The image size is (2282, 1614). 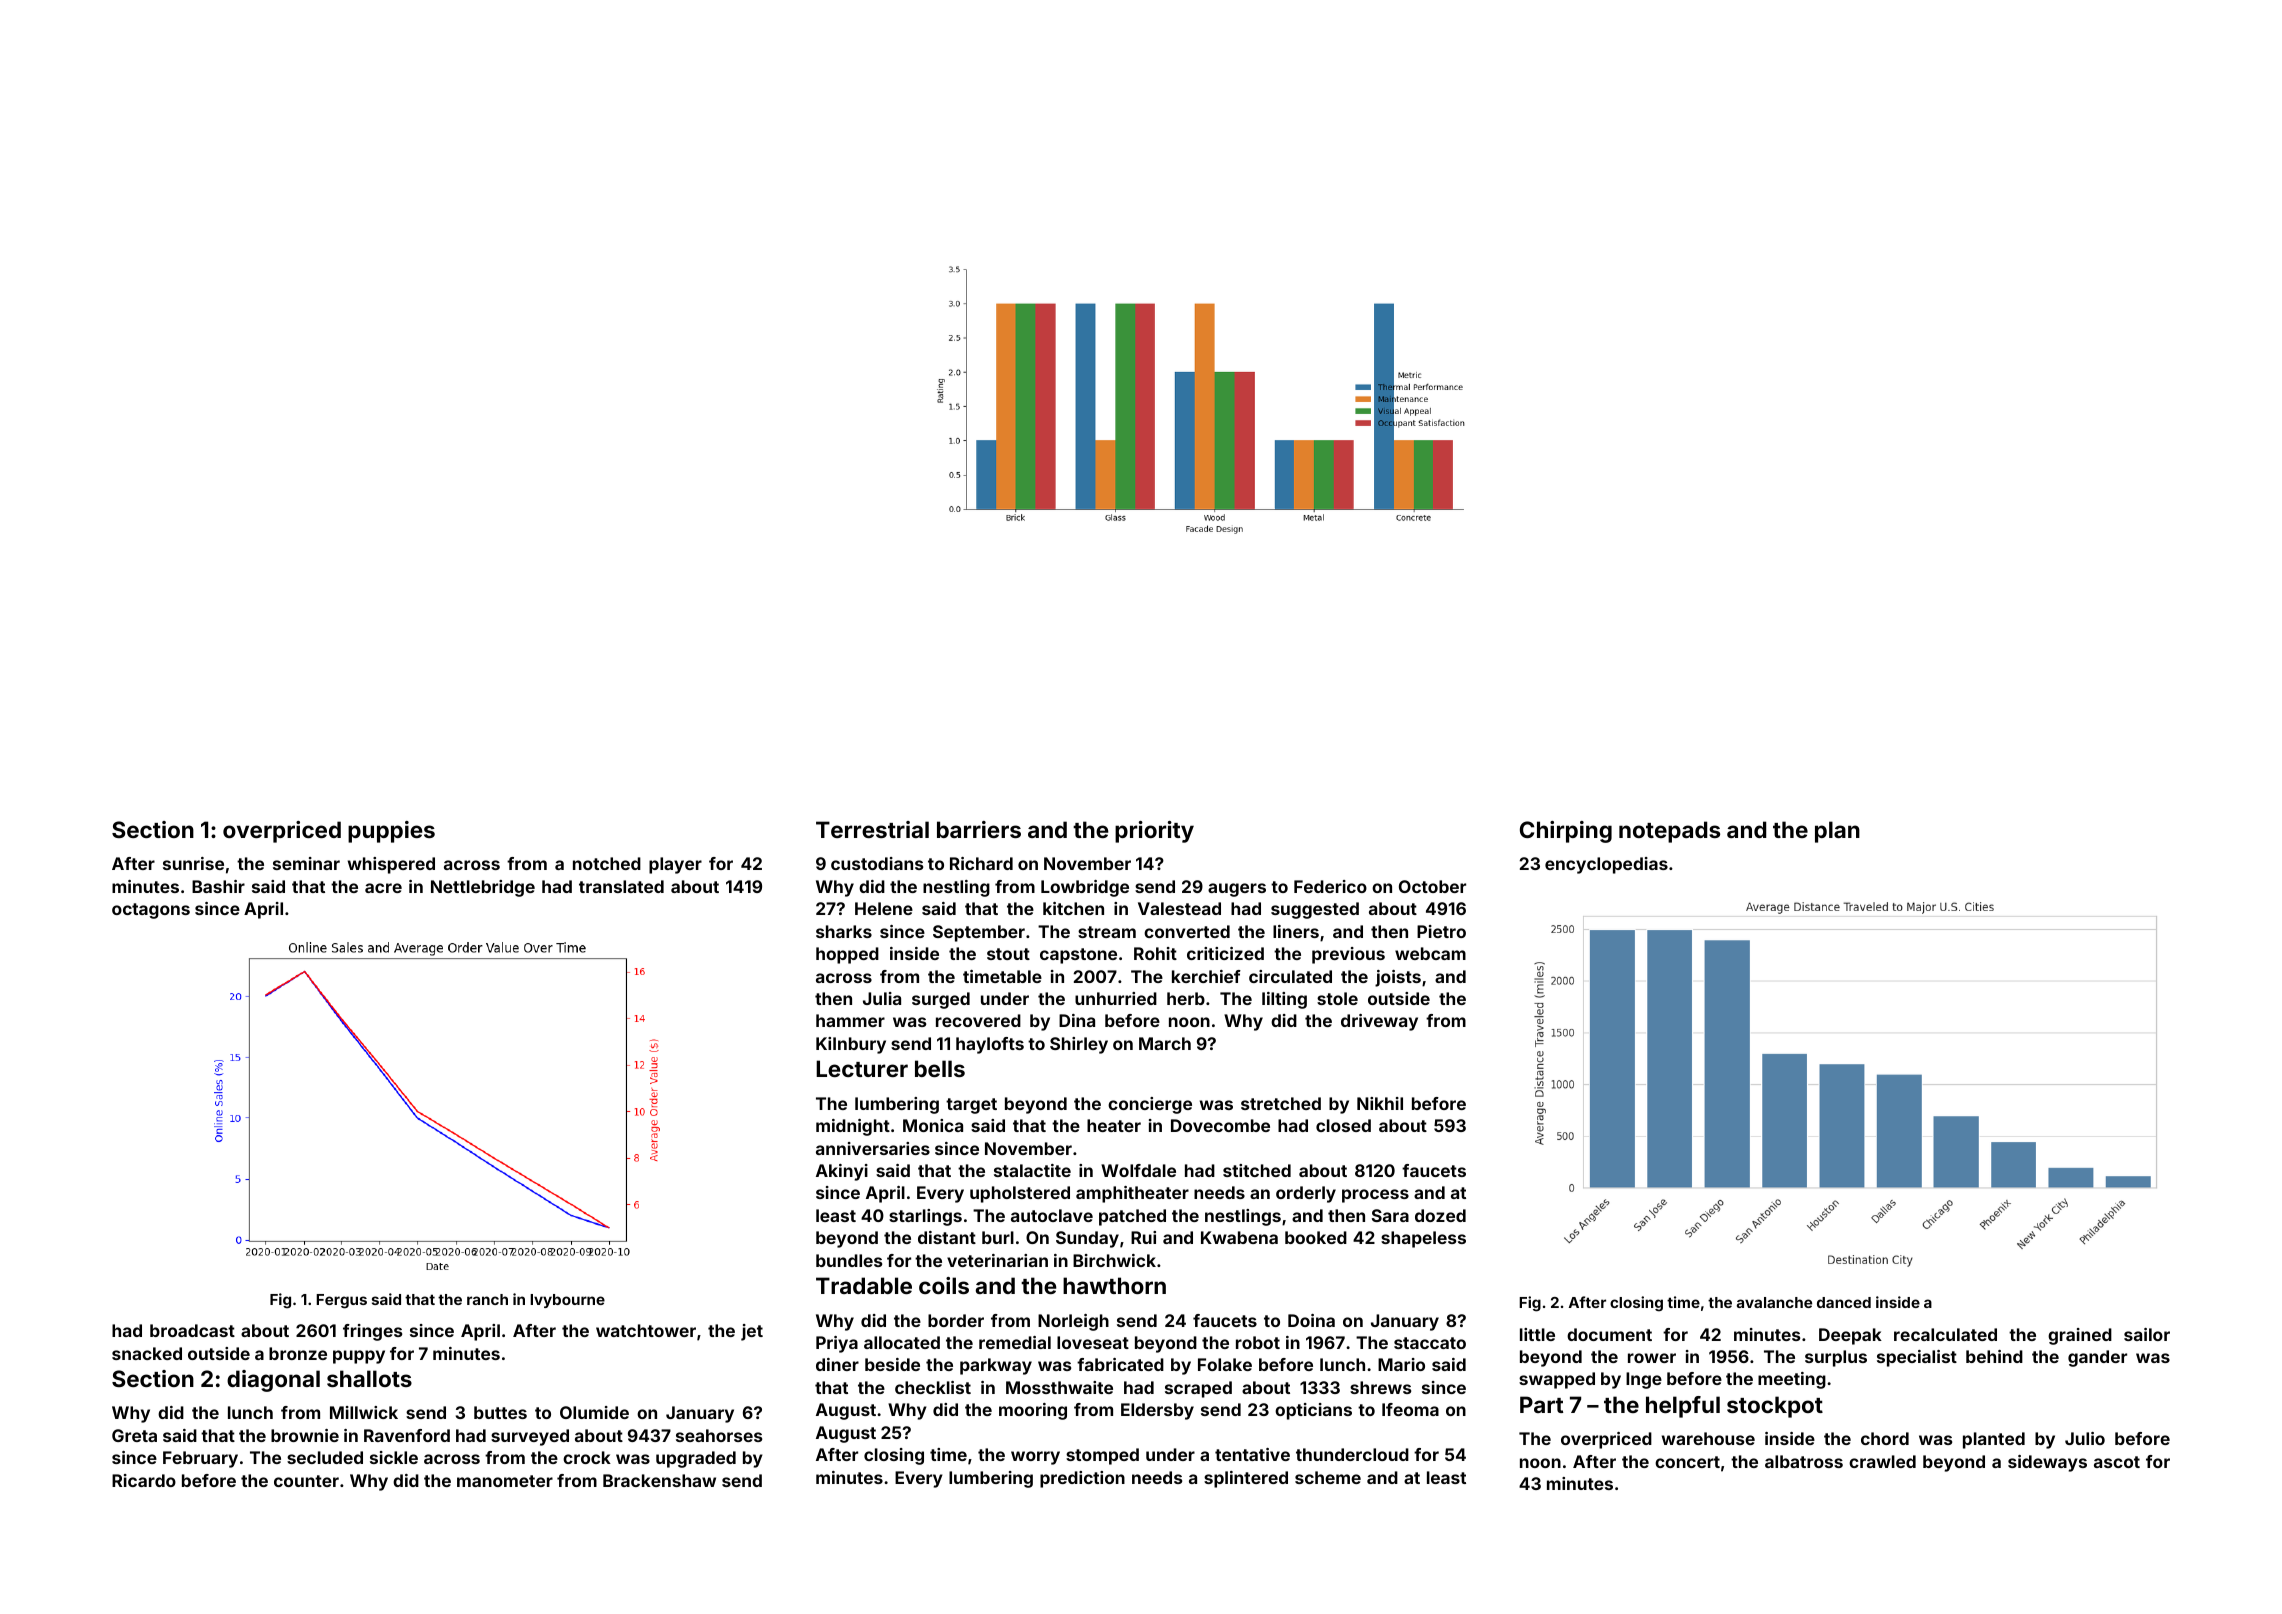 What do you see at coordinates (505, 1481) in the screenshot?
I see `manometer` at bounding box center [505, 1481].
